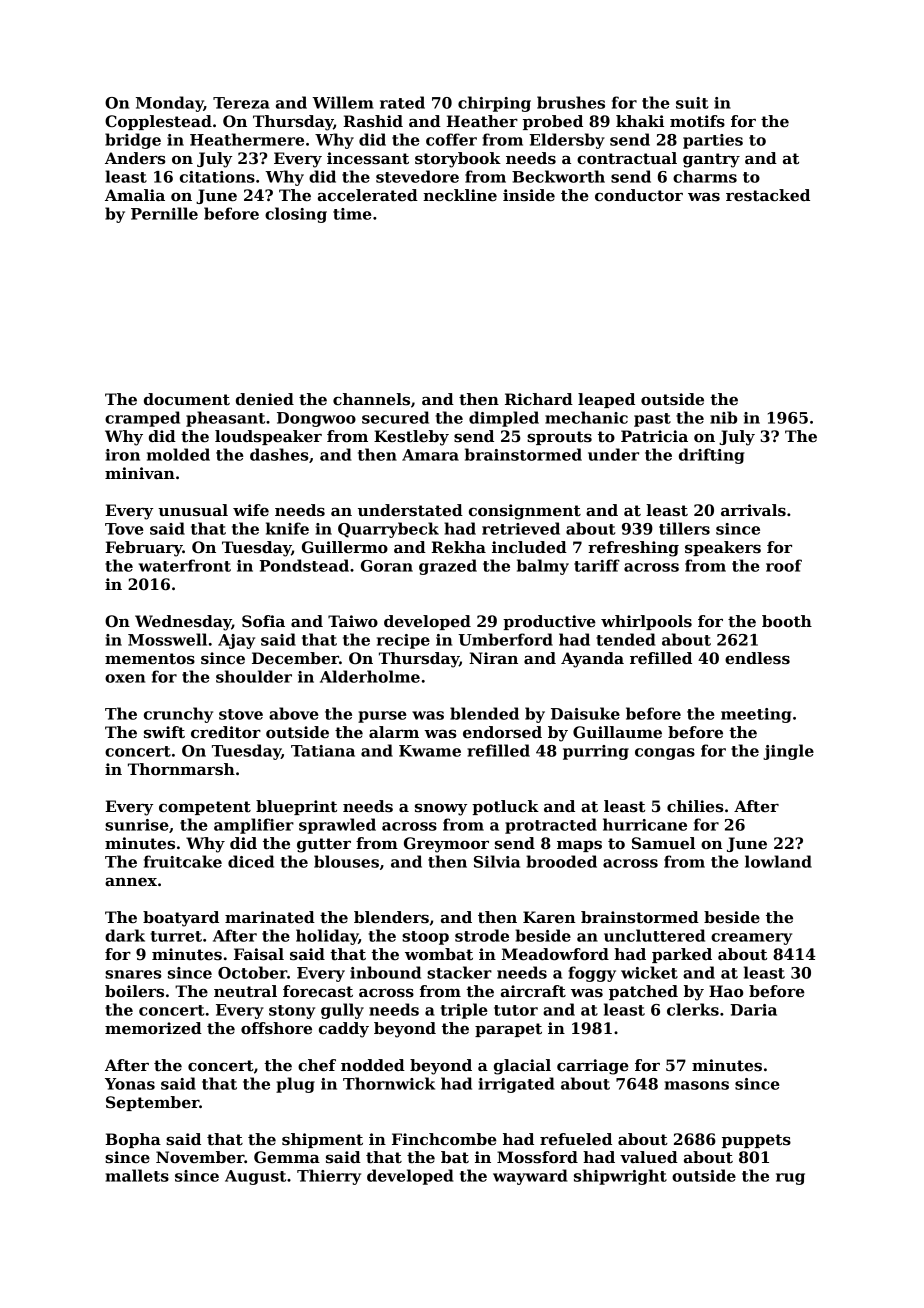  I want to click on whirlpools, so click(646, 622).
